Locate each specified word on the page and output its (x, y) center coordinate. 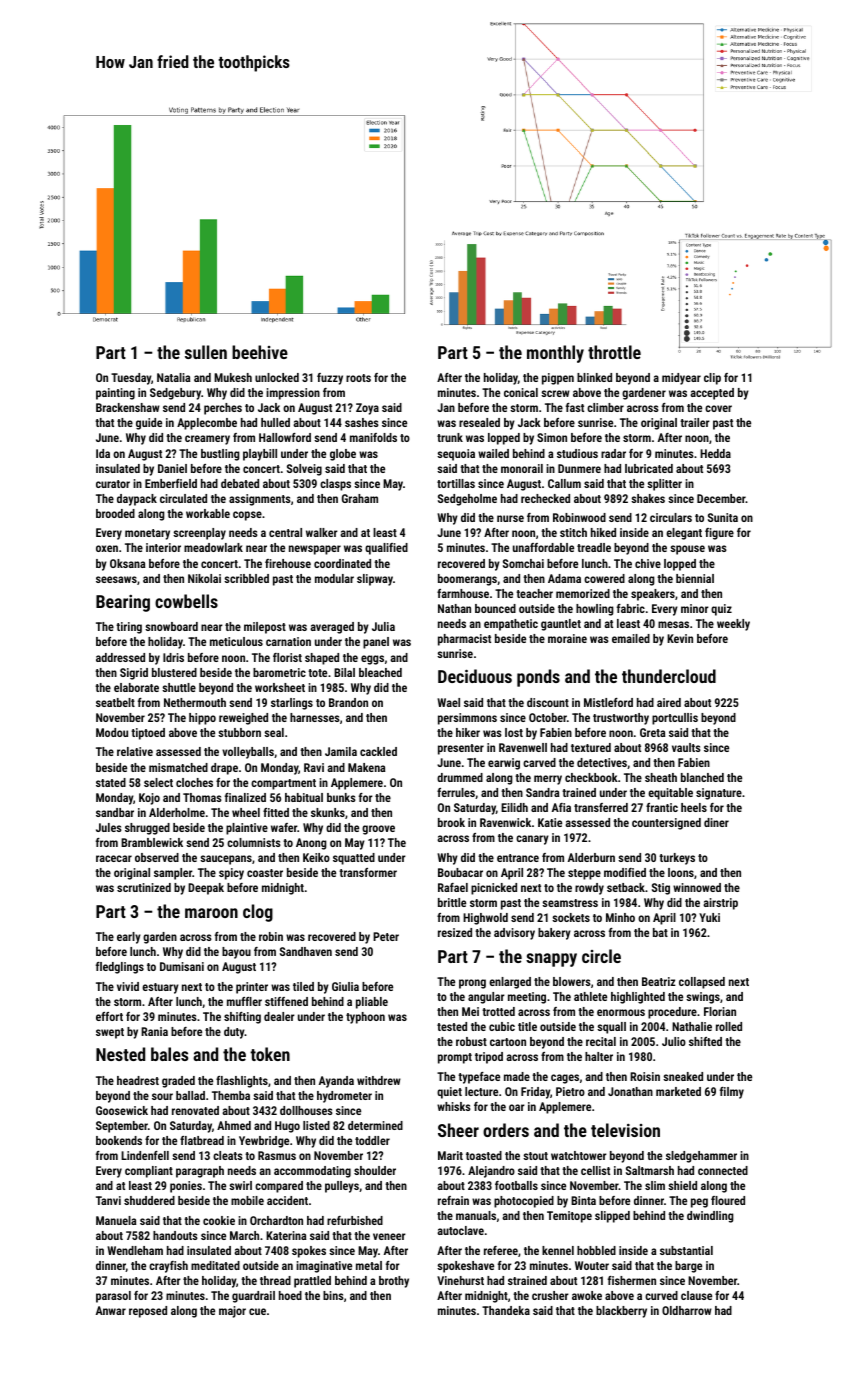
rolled (729, 1026)
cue (257, 1311)
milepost (265, 628)
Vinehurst (460, 1280)
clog (258, 913)
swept (110, 1033)
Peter (386, 936)
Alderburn (591, 857)
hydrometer (344, 1097)
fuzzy (330, 379)
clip (712, 379)
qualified (386, 549)
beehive (260, 352)
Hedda (715, 453)
